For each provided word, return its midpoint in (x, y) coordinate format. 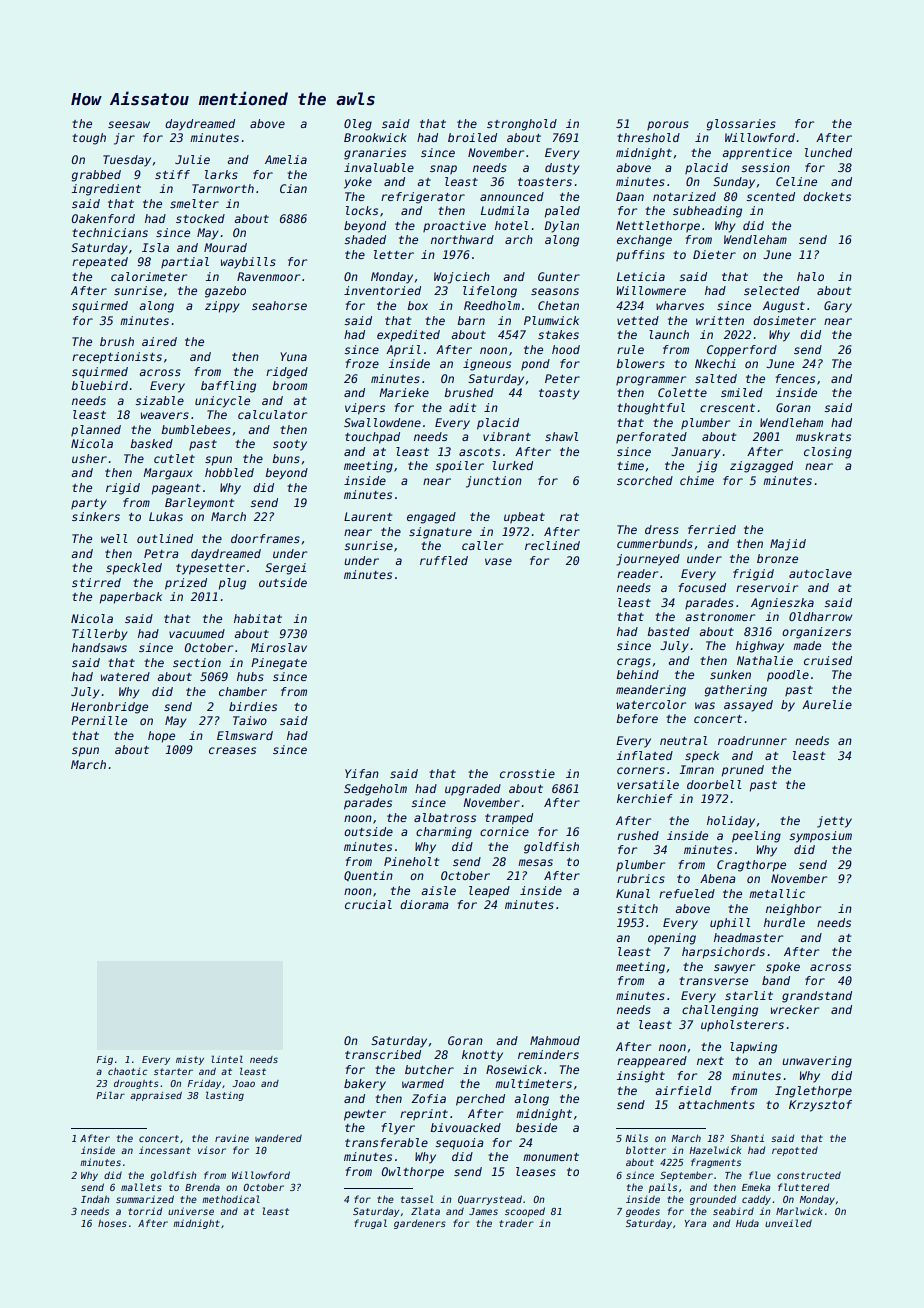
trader (516, 1223)
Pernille (99, 720)
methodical (231, 1199)
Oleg (358, 125)
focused (702, 587)
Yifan (362, 773)
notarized (684, 196)
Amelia (286, 159)
